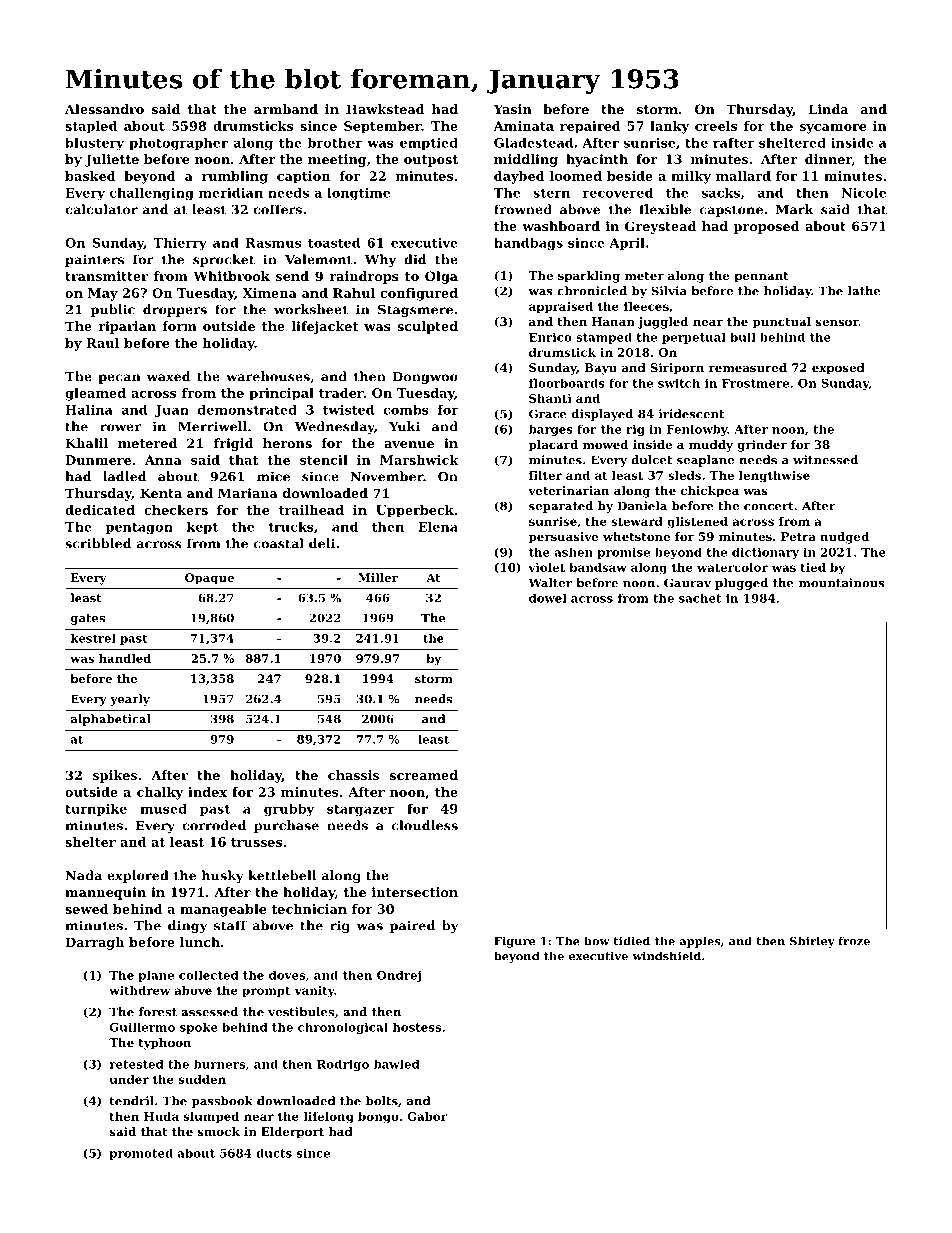 This document has width=952, height=1233. What do you see at coordinates (828, 109) in the document?
I see `Linda` at bounding box center [828, 109].
